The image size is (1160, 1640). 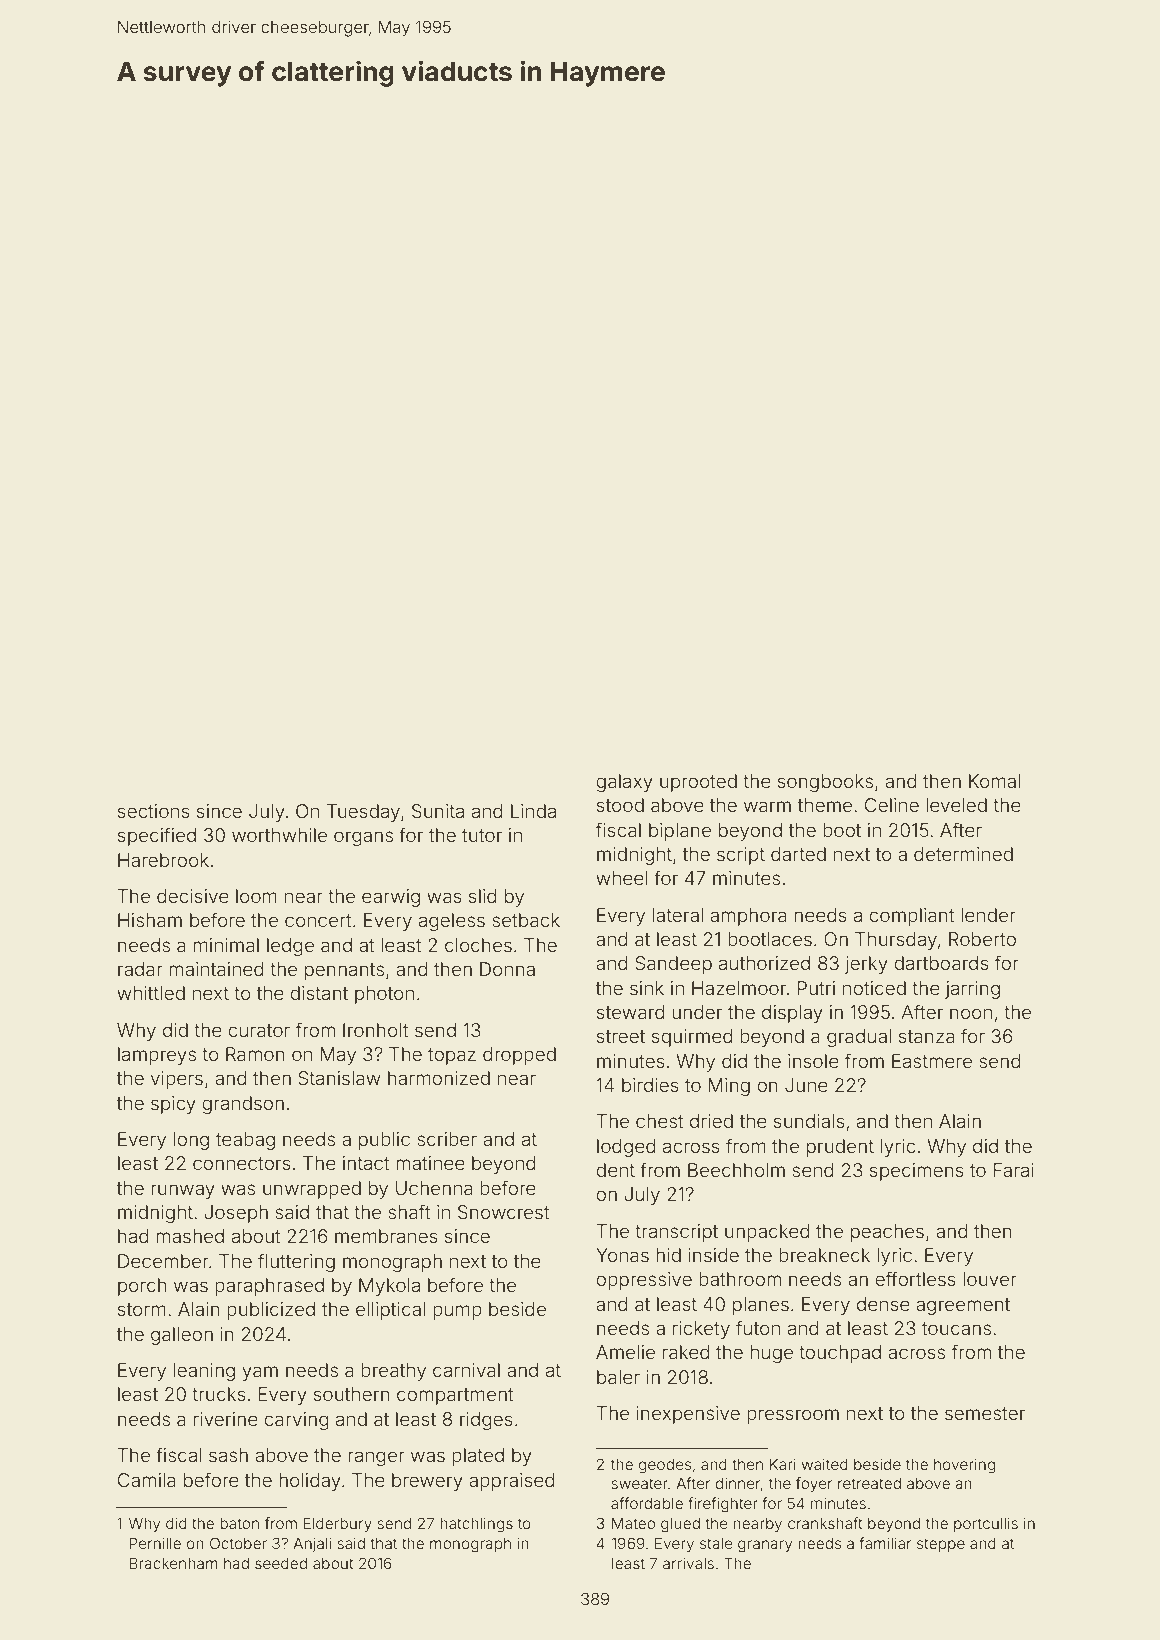 I want to click on breakneck, so click(x=824, y=1255).
